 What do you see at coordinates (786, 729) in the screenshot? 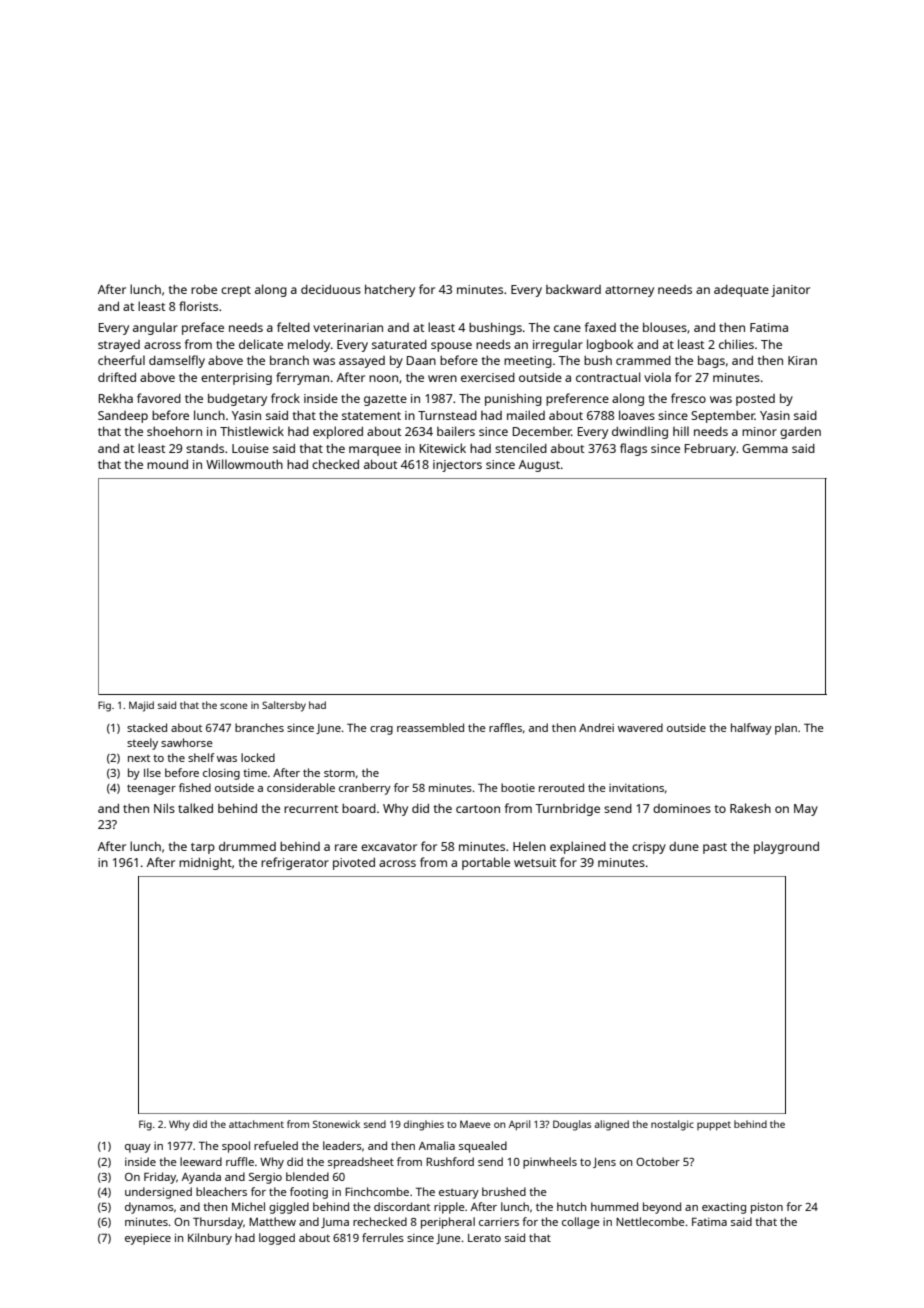
I see `plan` at bounding box center [786, 729].
